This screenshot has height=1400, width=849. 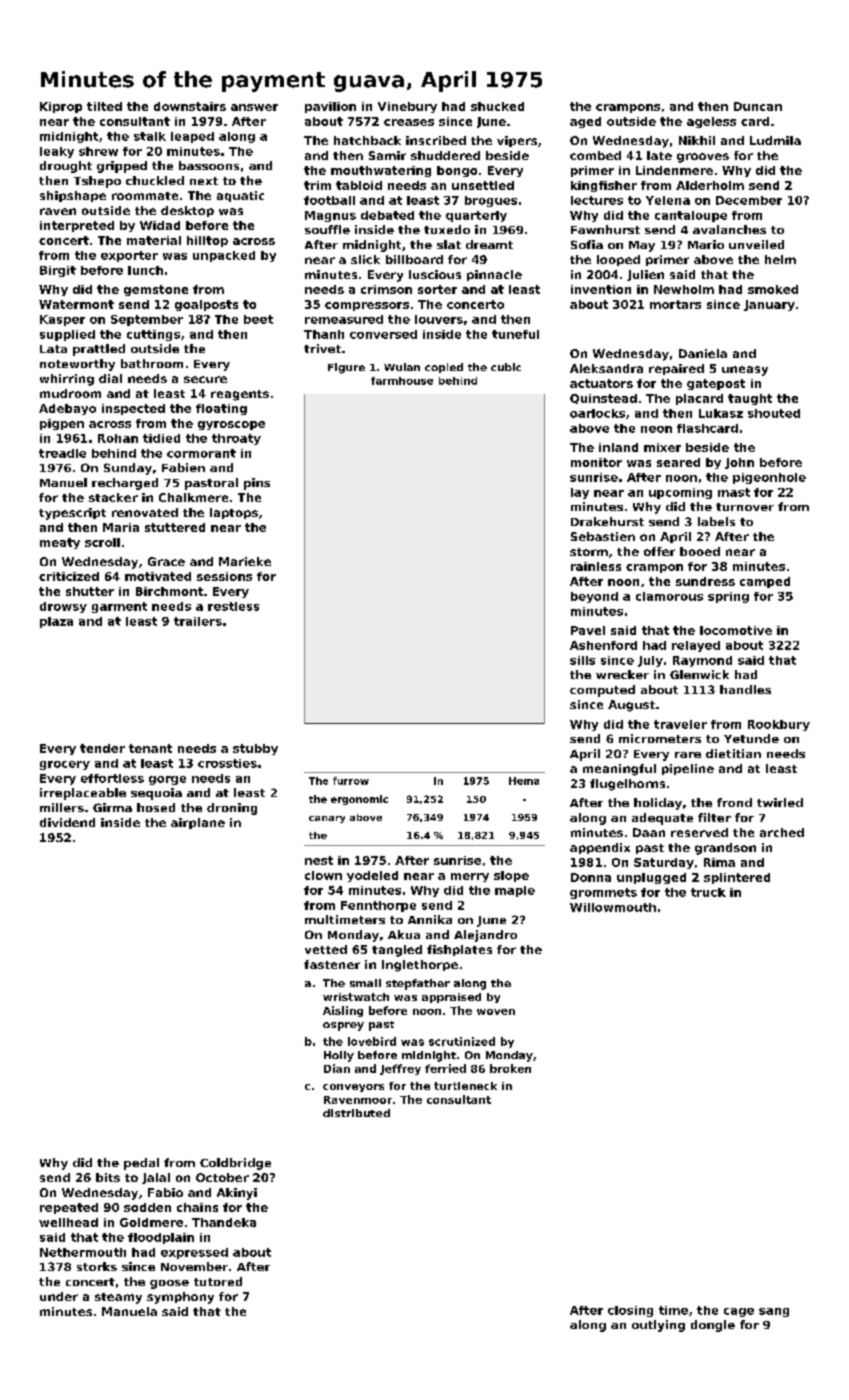 What do you see at coordinates (749, 200) in the screenshot?
I see `December` at bounding box center [749, 200].
